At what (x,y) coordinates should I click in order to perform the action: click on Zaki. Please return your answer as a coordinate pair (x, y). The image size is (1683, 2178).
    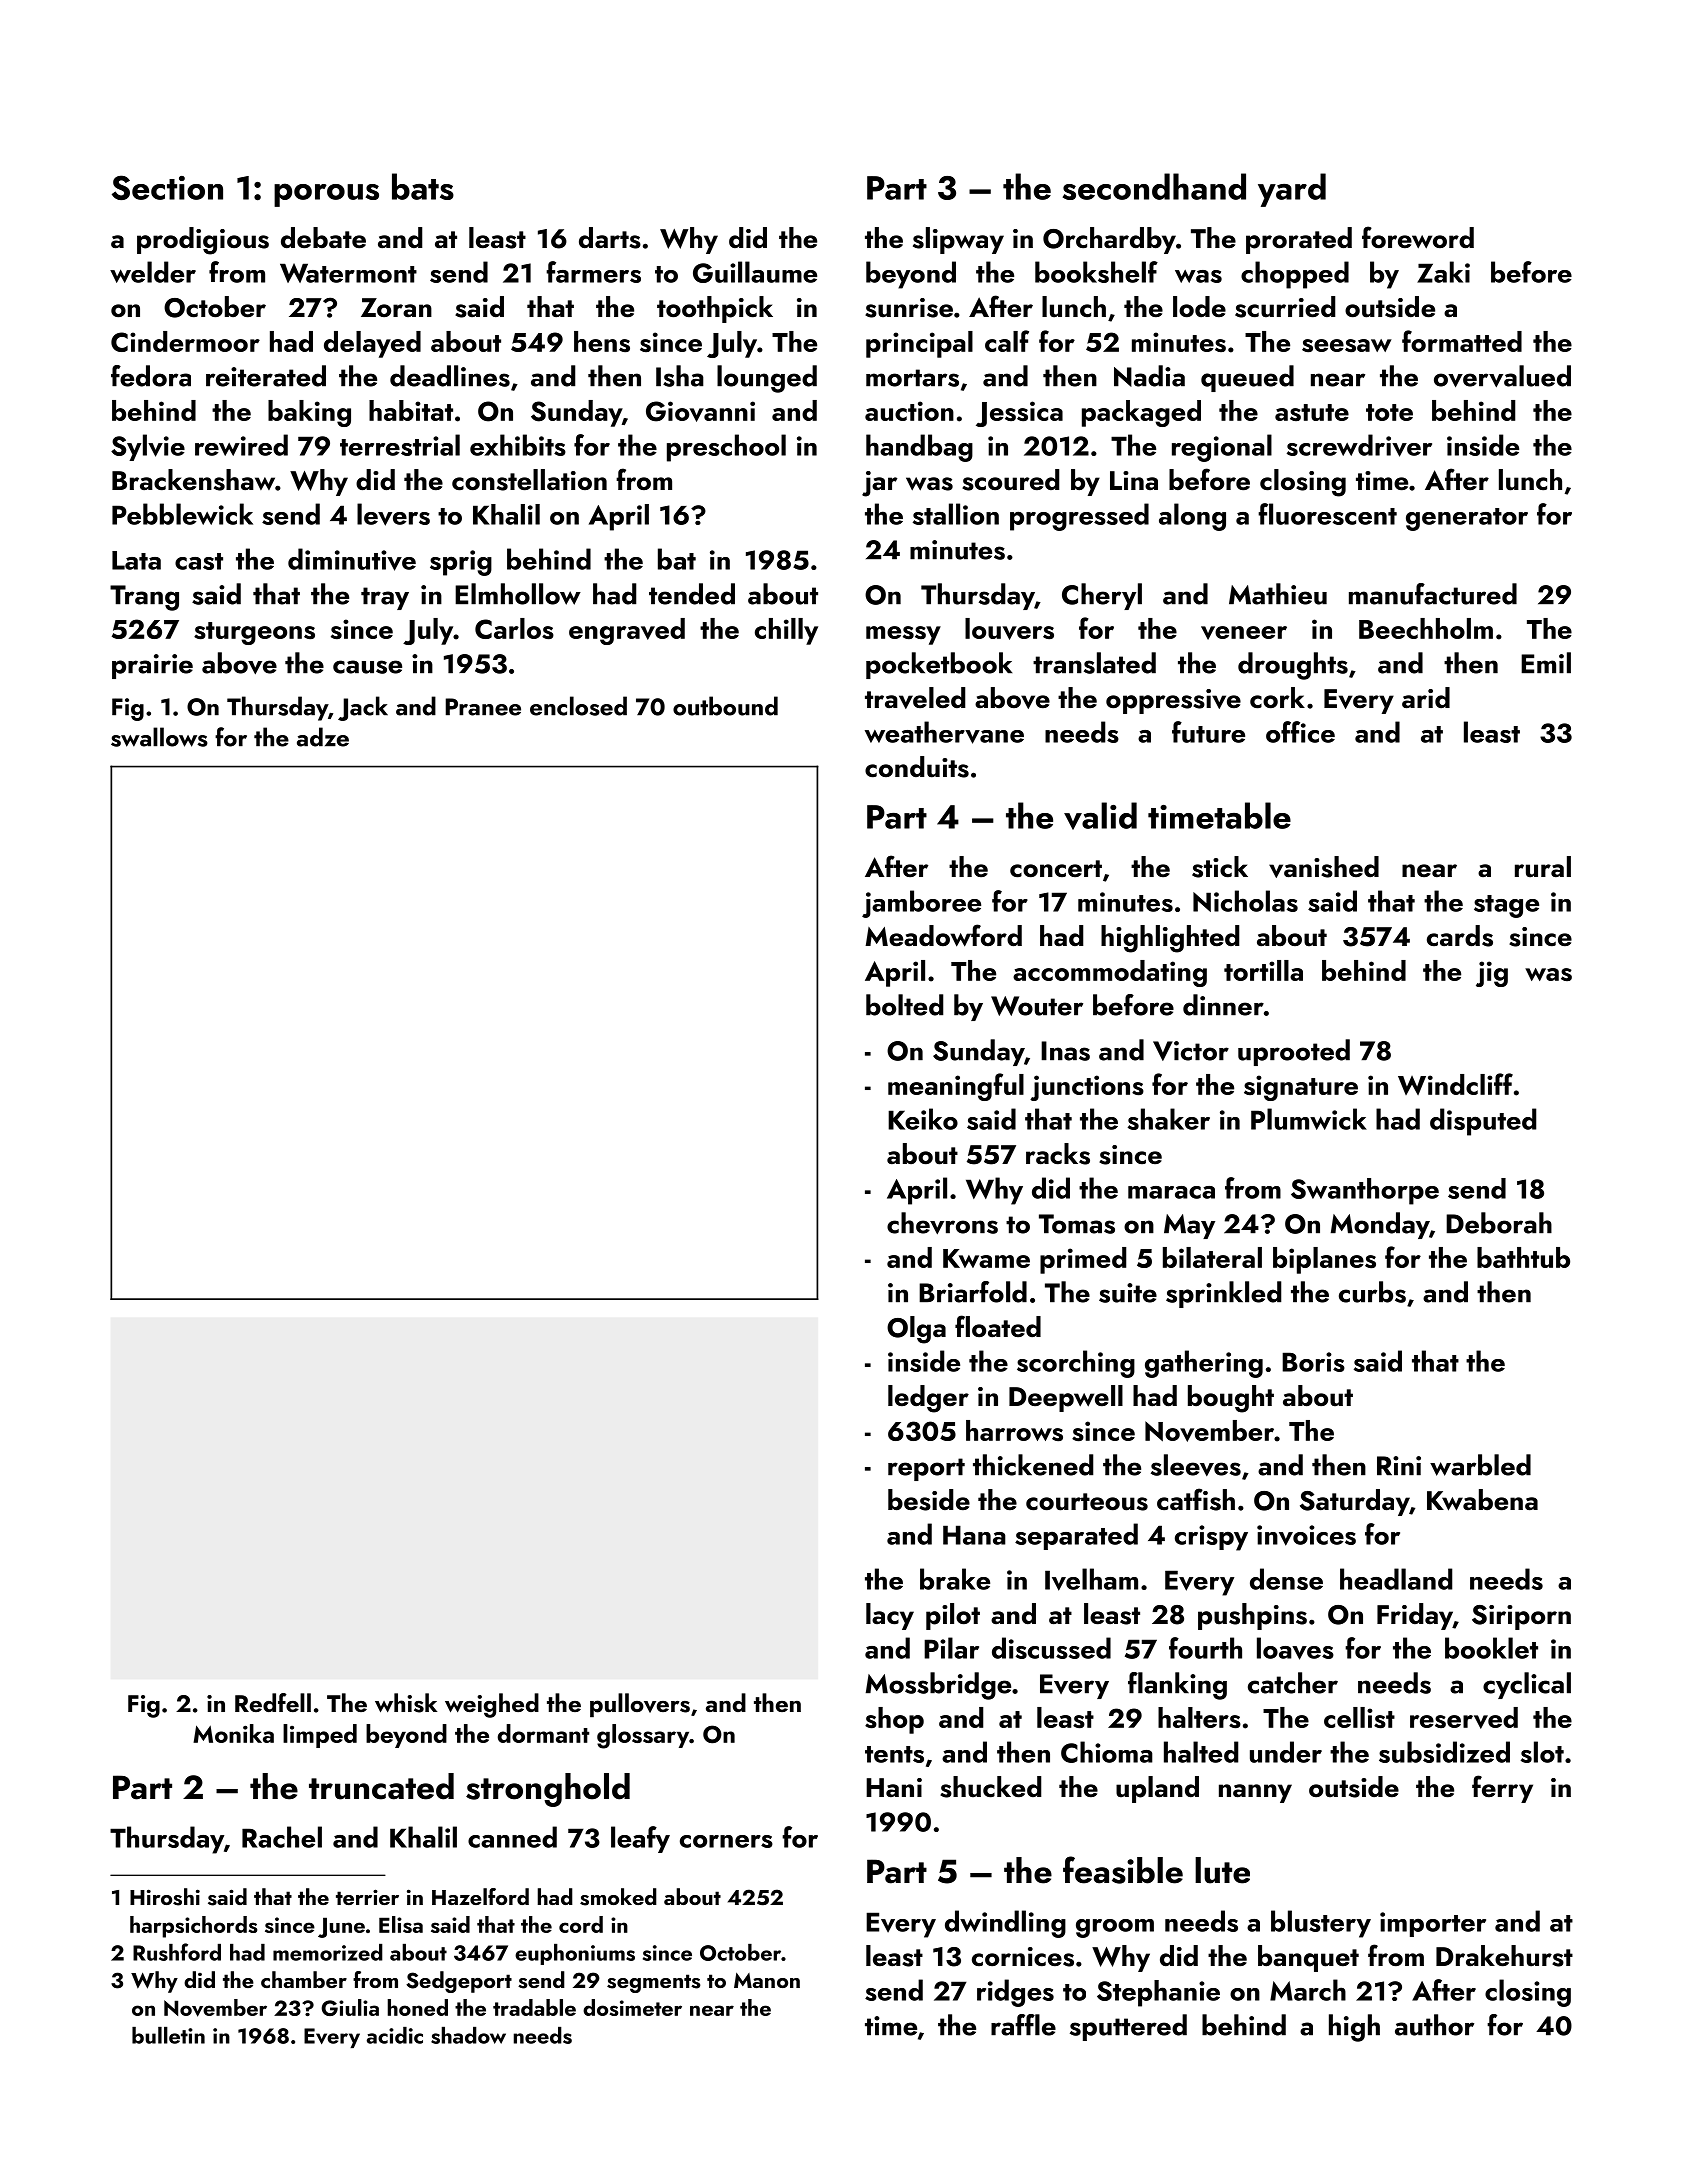
    Looking at the image, I should click on (1443, 272).
